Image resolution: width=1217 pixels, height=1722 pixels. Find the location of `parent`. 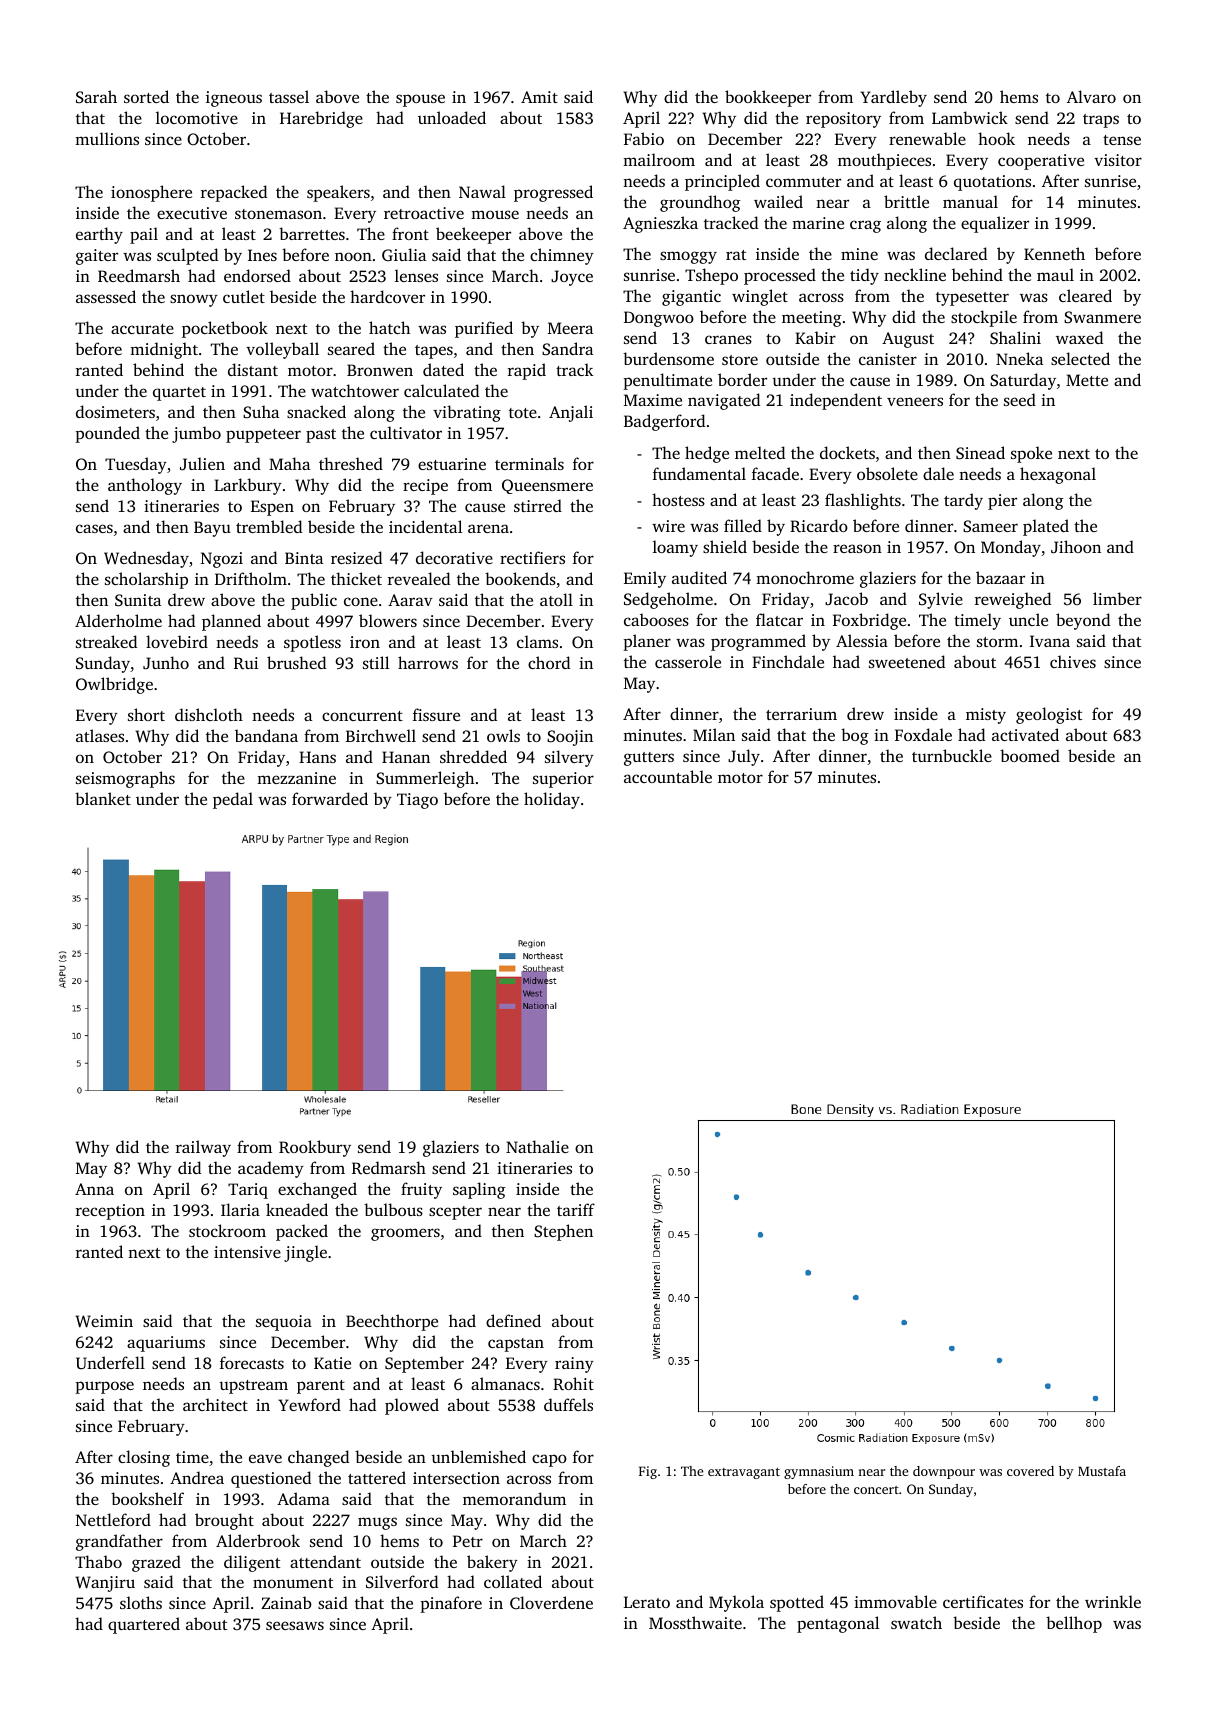

parent is located at coordinates (321, 1387).
